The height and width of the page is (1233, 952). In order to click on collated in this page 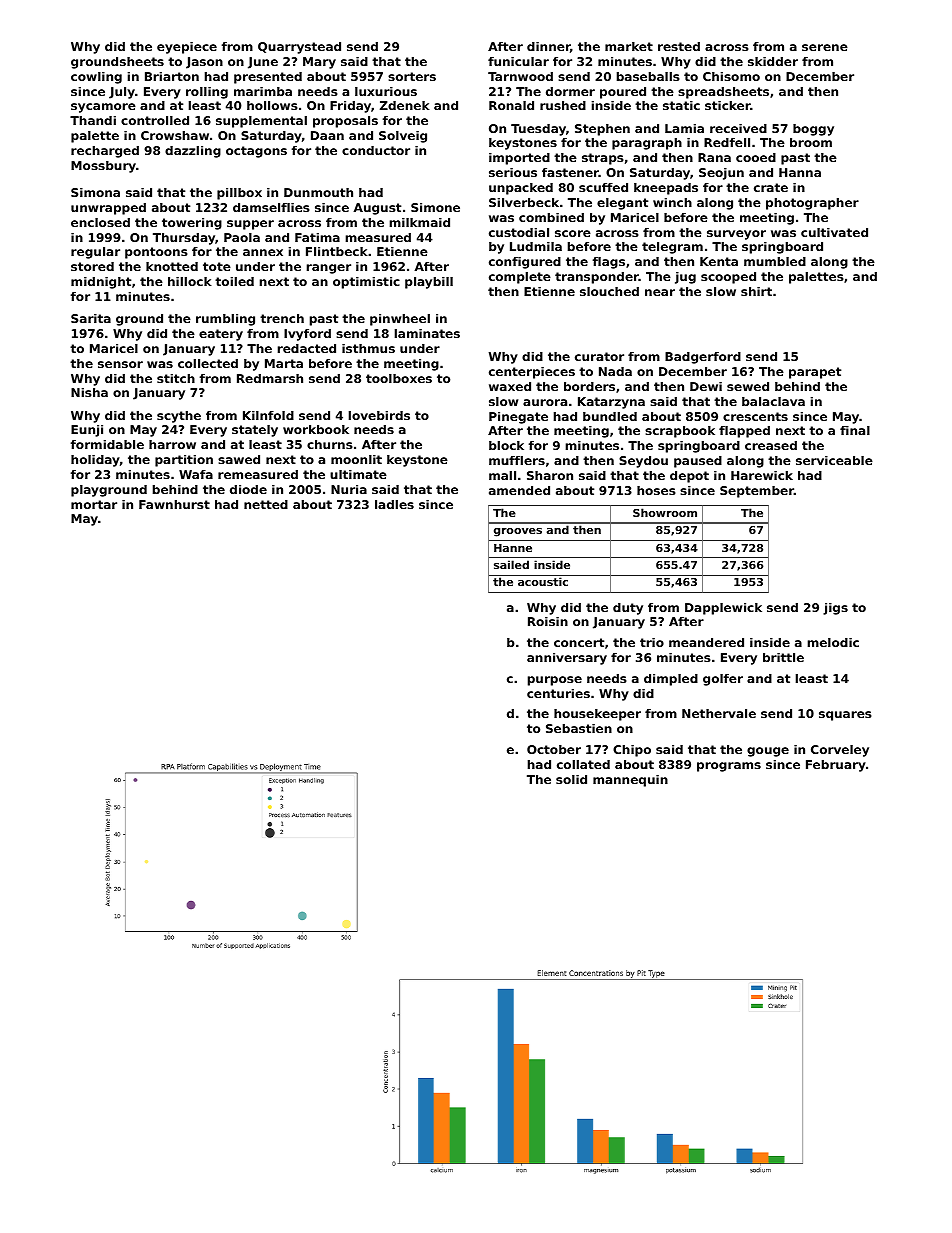, I will do `click(583, 764)`.
